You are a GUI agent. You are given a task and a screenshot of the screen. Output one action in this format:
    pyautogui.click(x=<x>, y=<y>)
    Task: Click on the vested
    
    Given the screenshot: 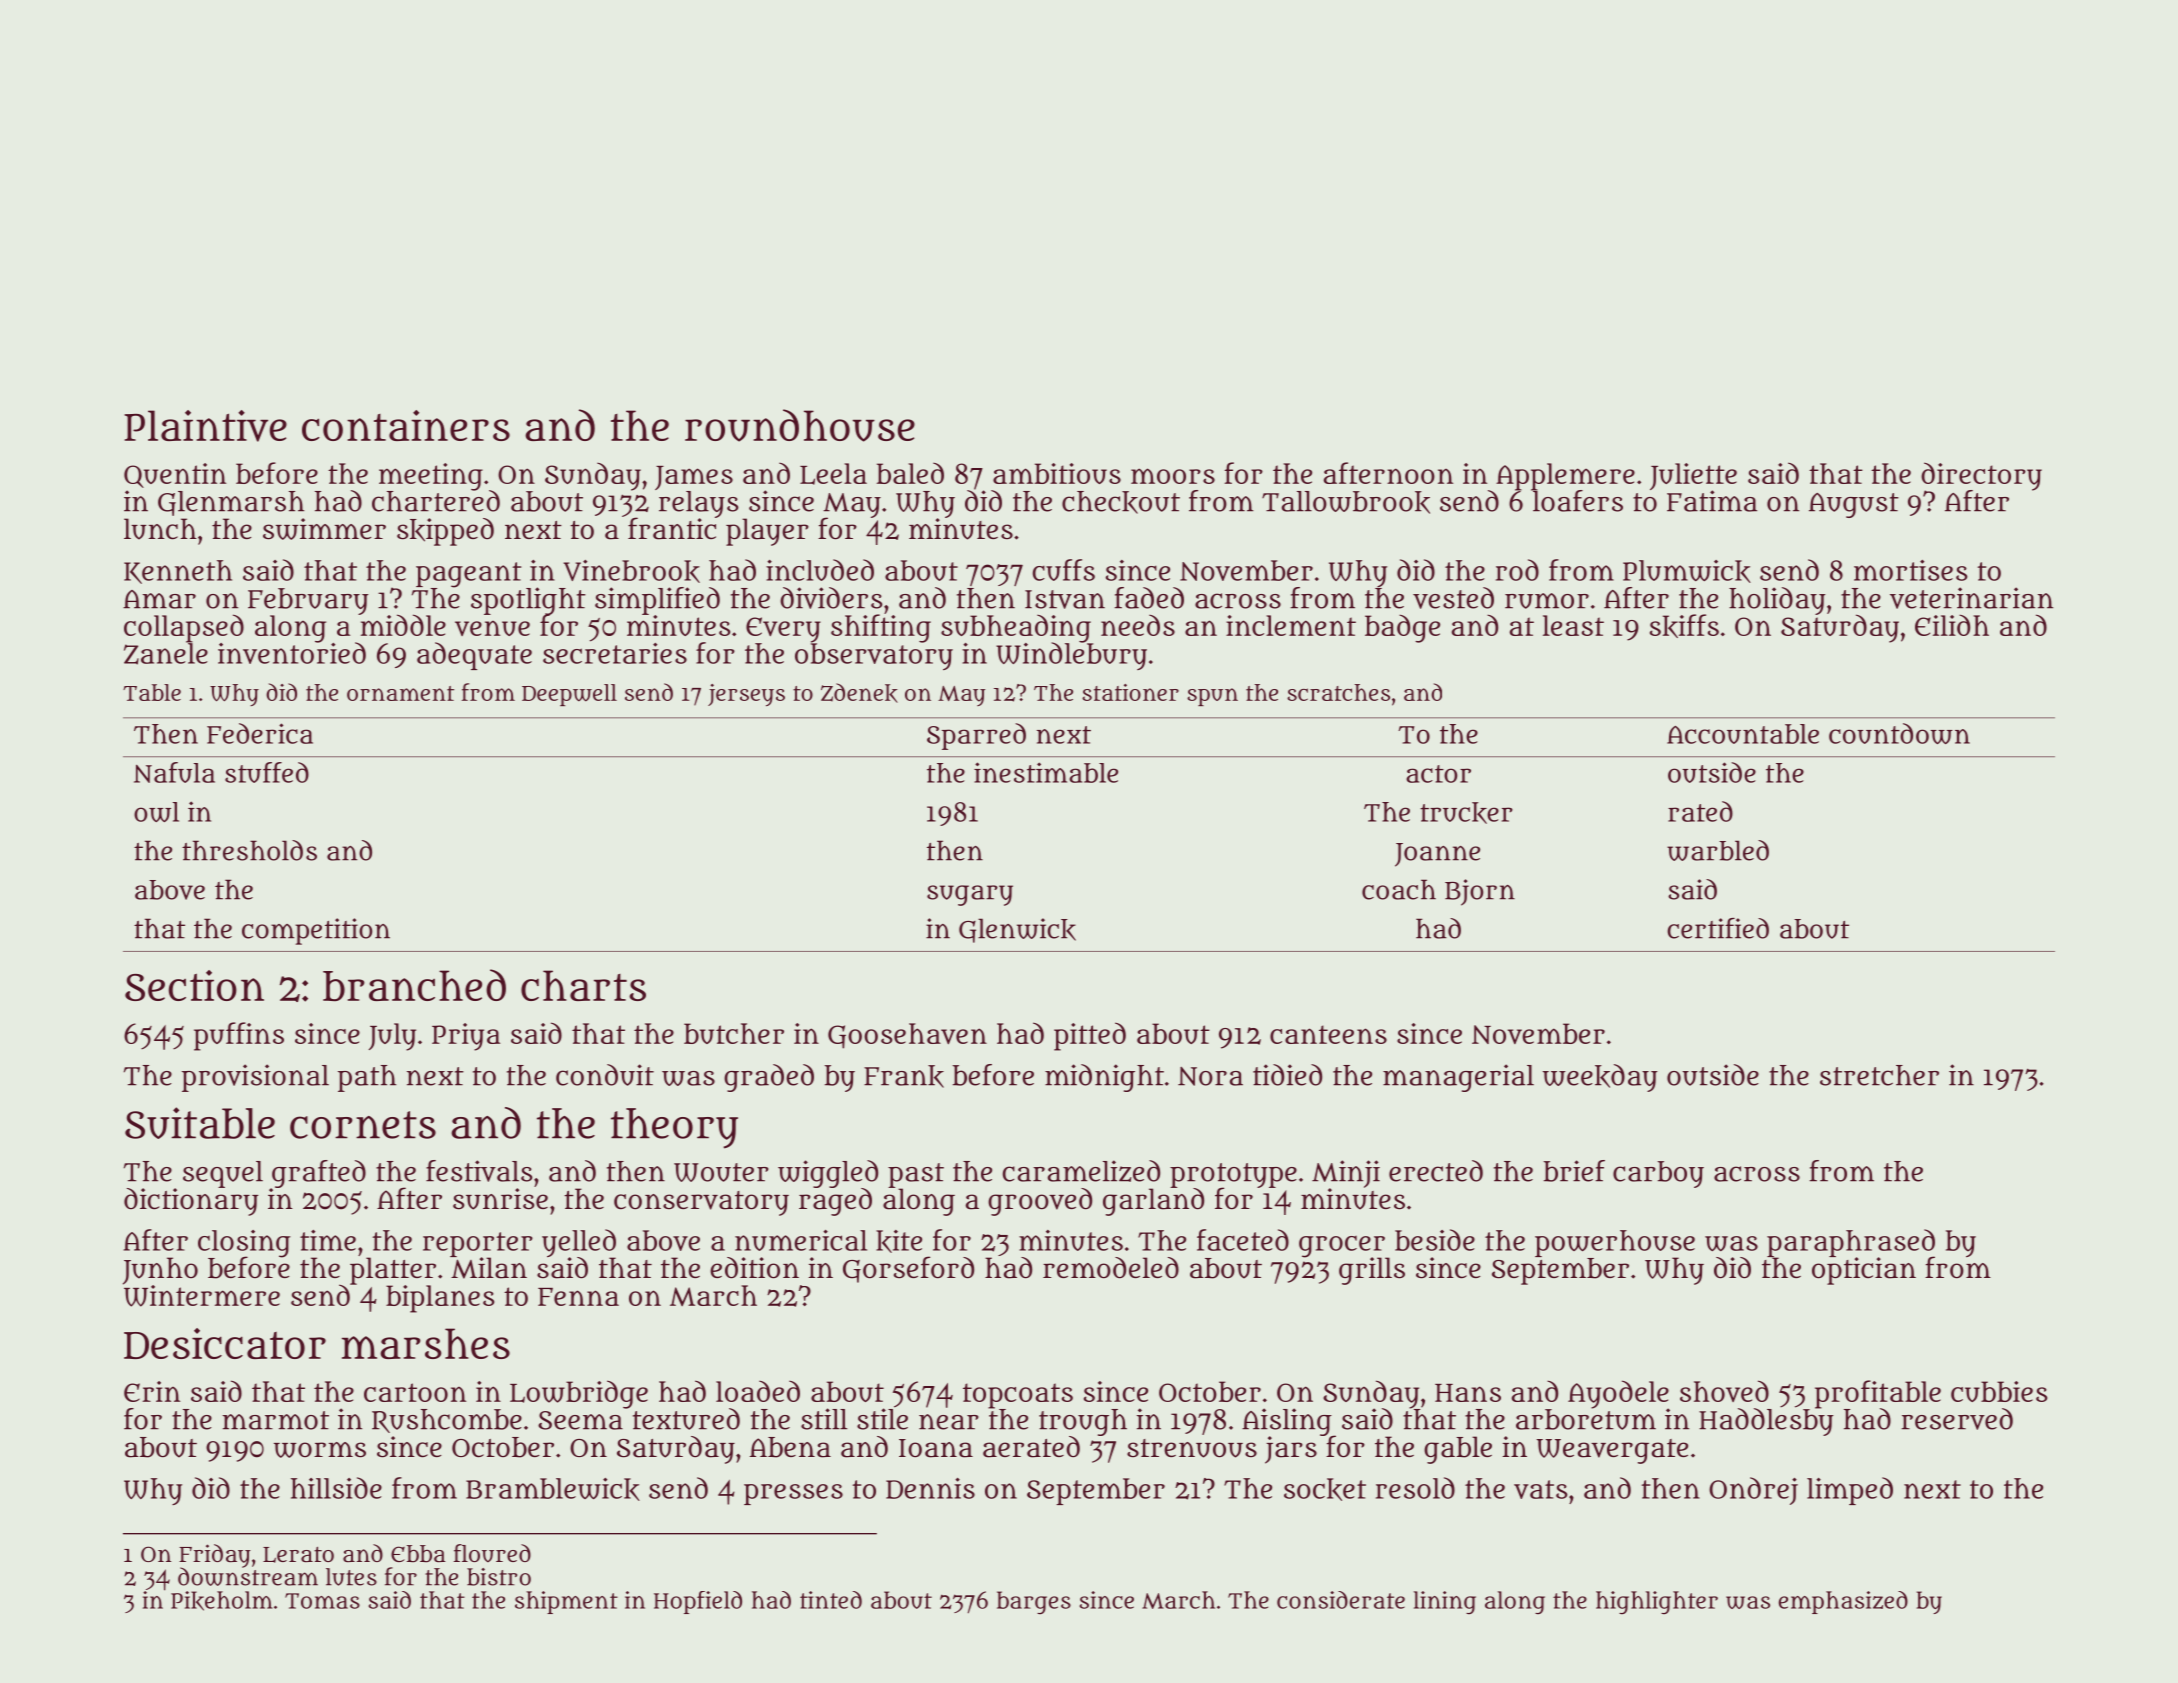 What is the action you would take?
    pyautogui.click(x=1453, y=598)
